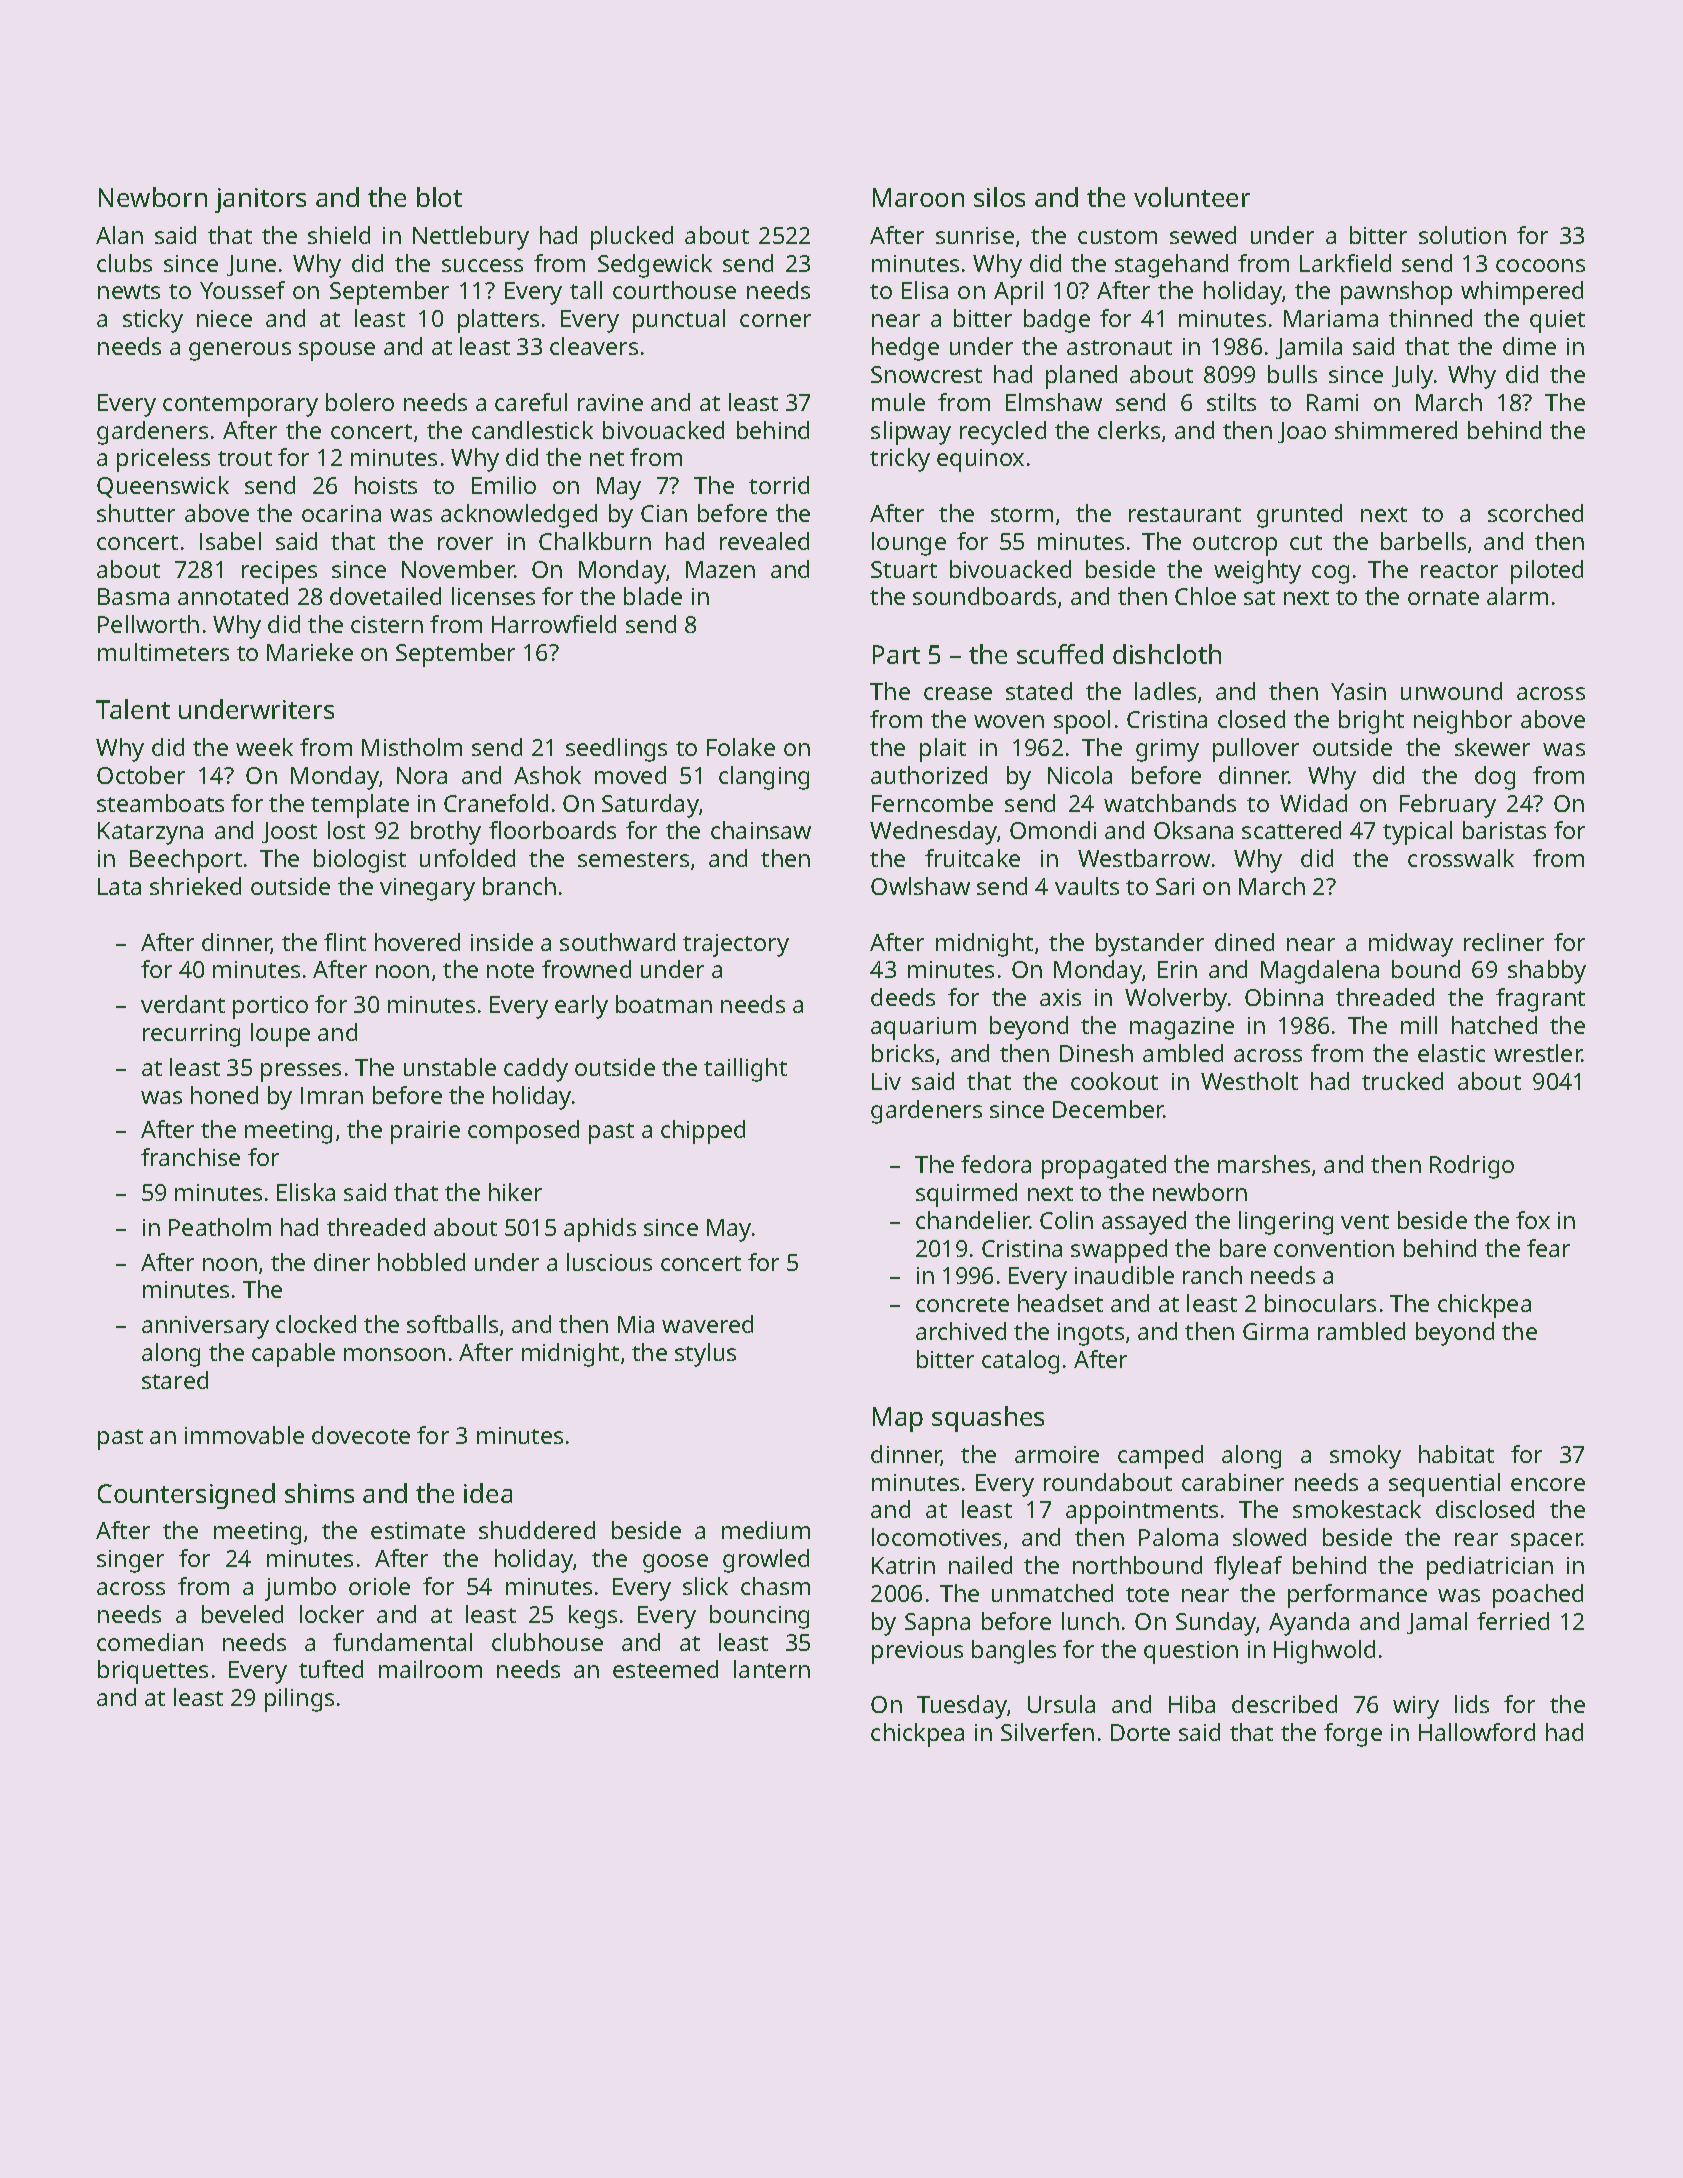  Describe the element at coordinates (1456, 1454) in the screenshot. I see `habitat` at that location.
